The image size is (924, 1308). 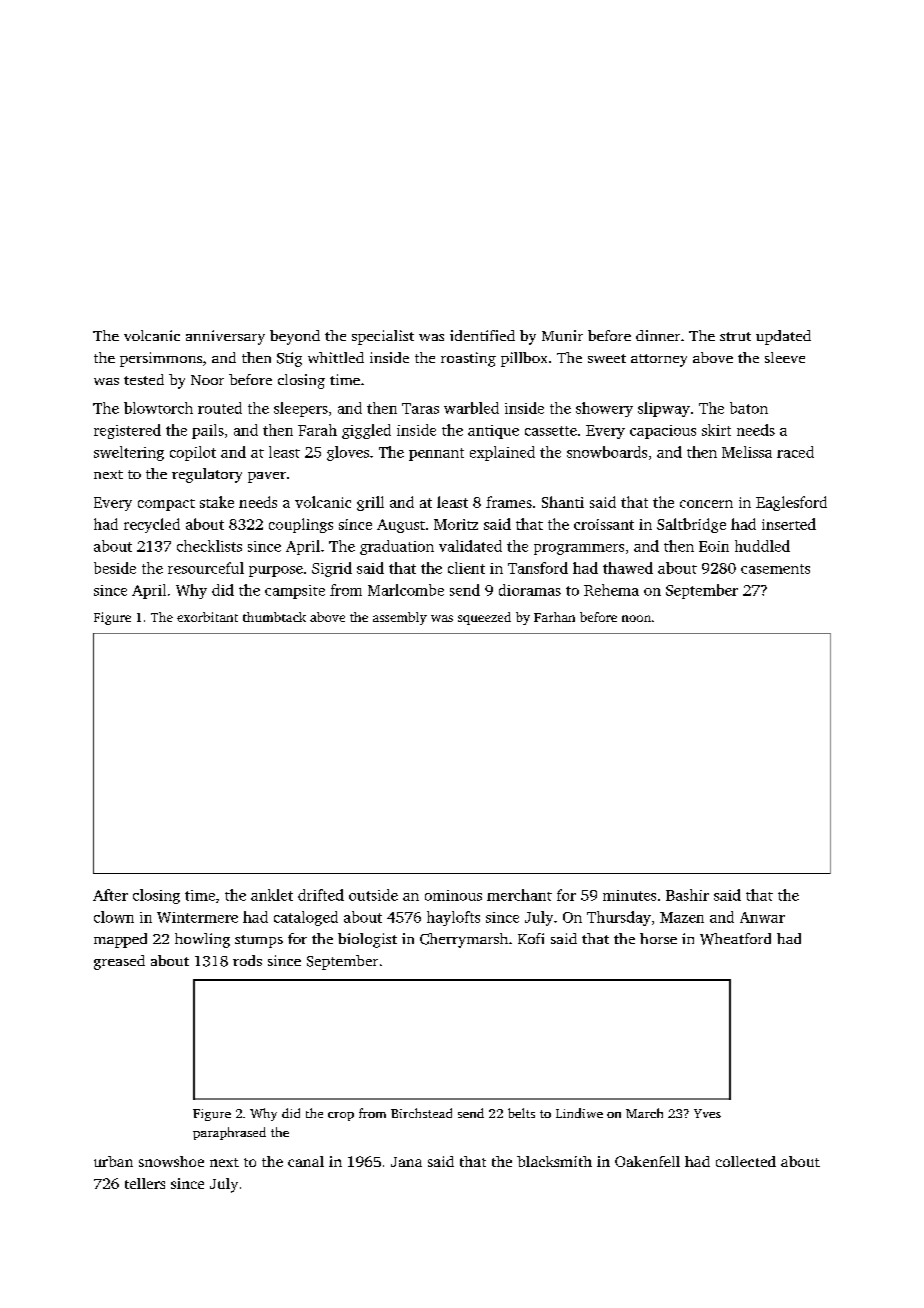 I want to click on After, so click(x=110, y=895).
